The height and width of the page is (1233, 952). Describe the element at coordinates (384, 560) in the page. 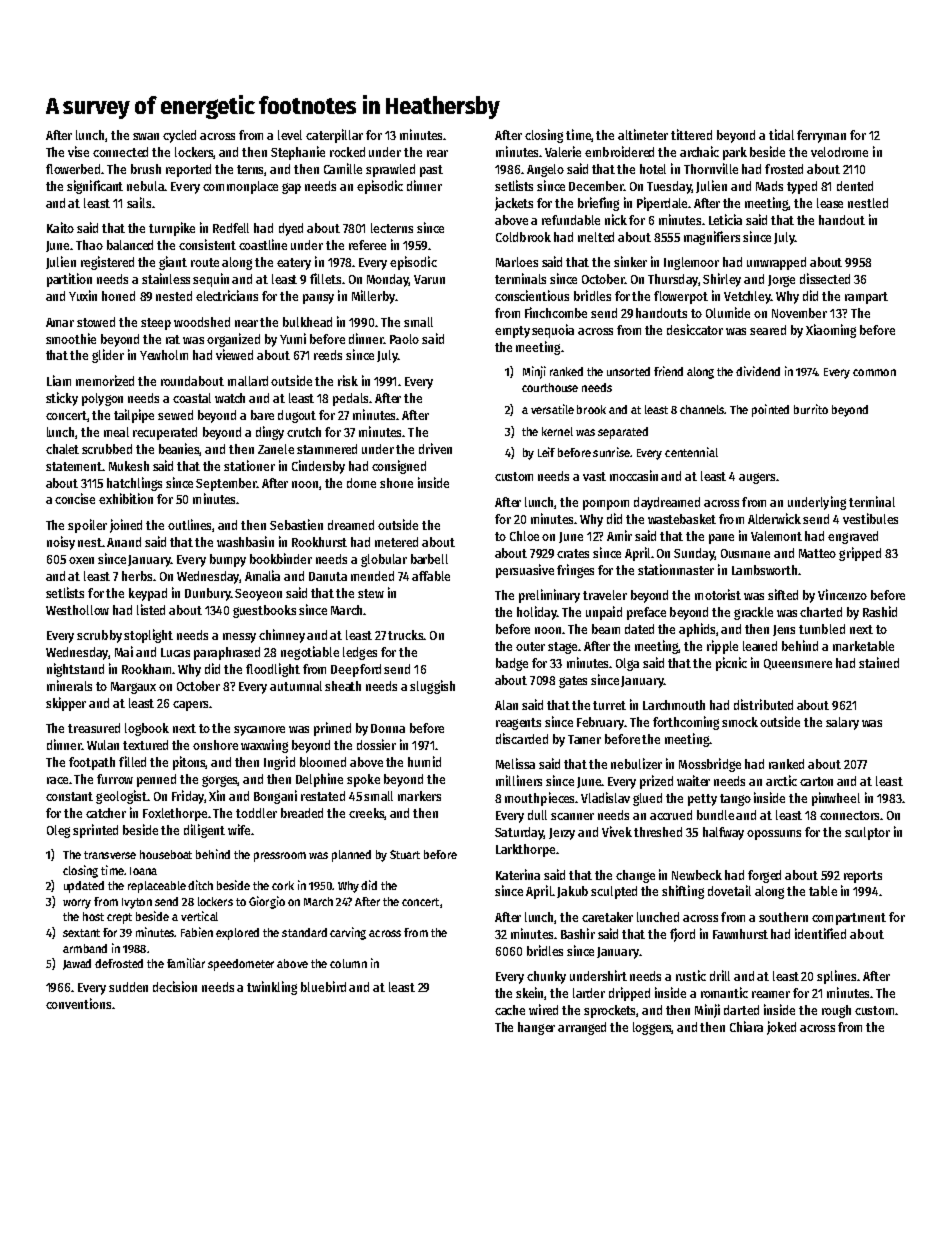

I see `globular` at that location.
